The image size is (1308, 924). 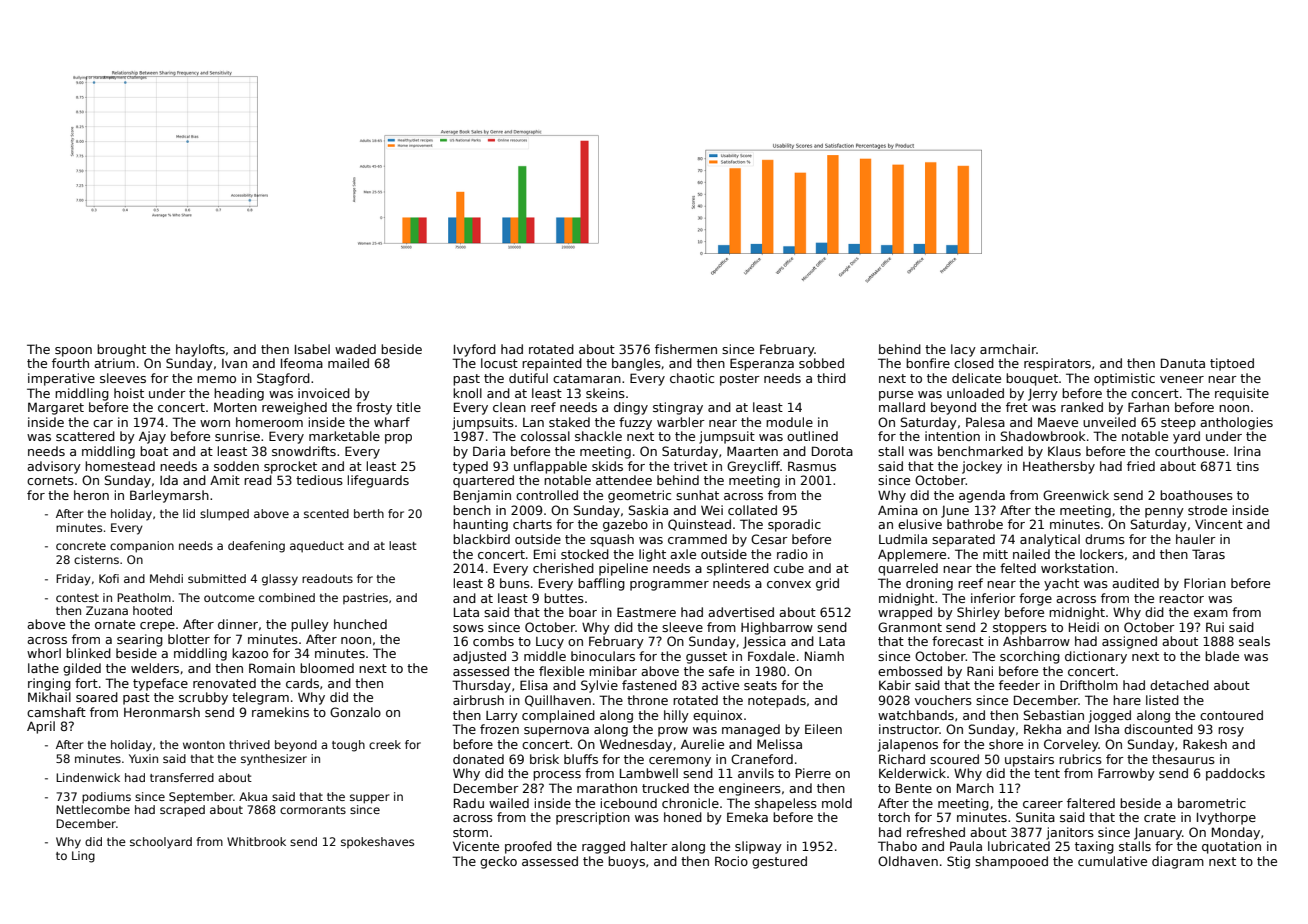 What do you see at coordinates (1105, 539) in the document?
I see `drums` at bounding box center [1105, 539].
